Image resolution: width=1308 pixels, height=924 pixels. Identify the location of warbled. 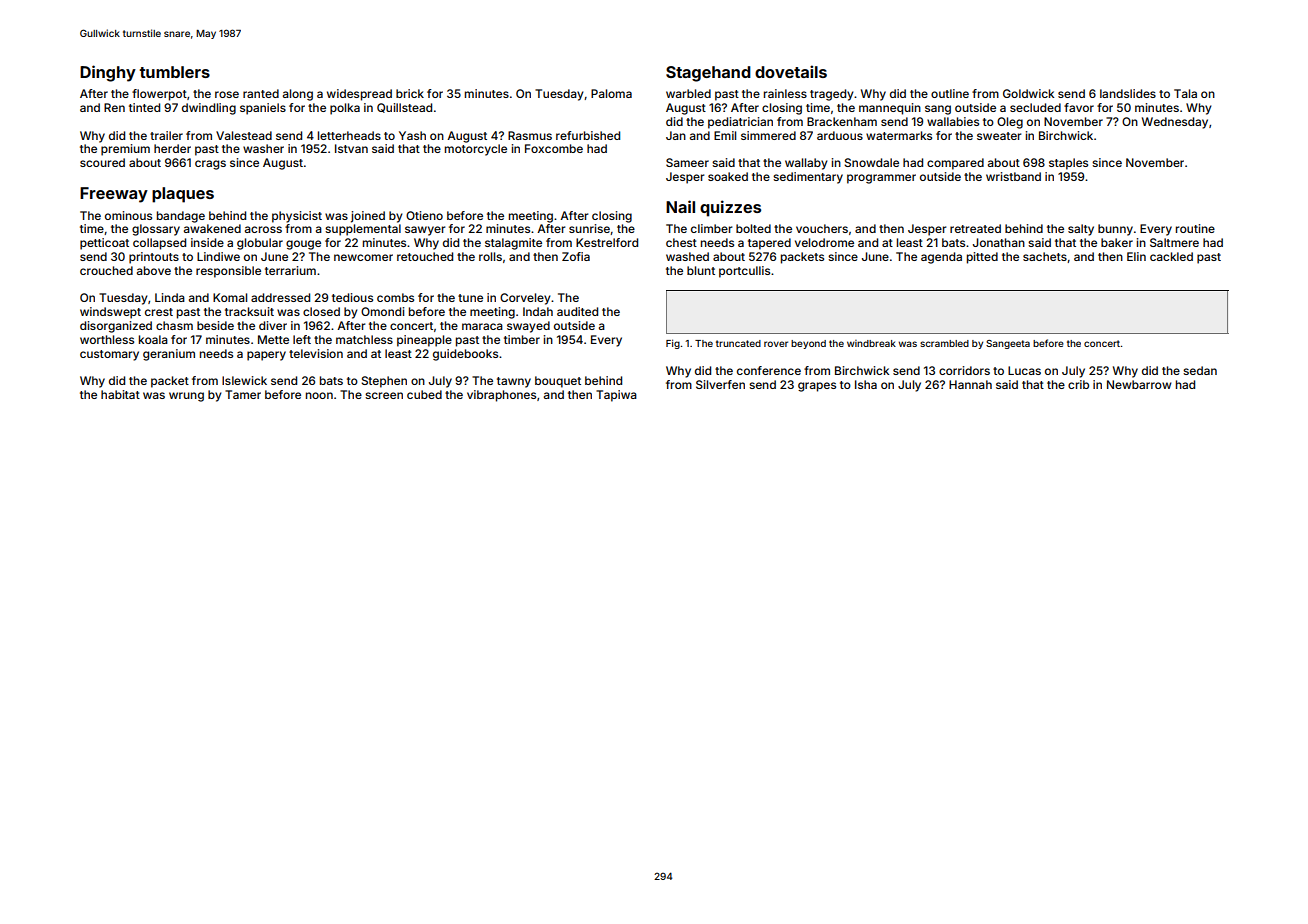
(688, 93).
